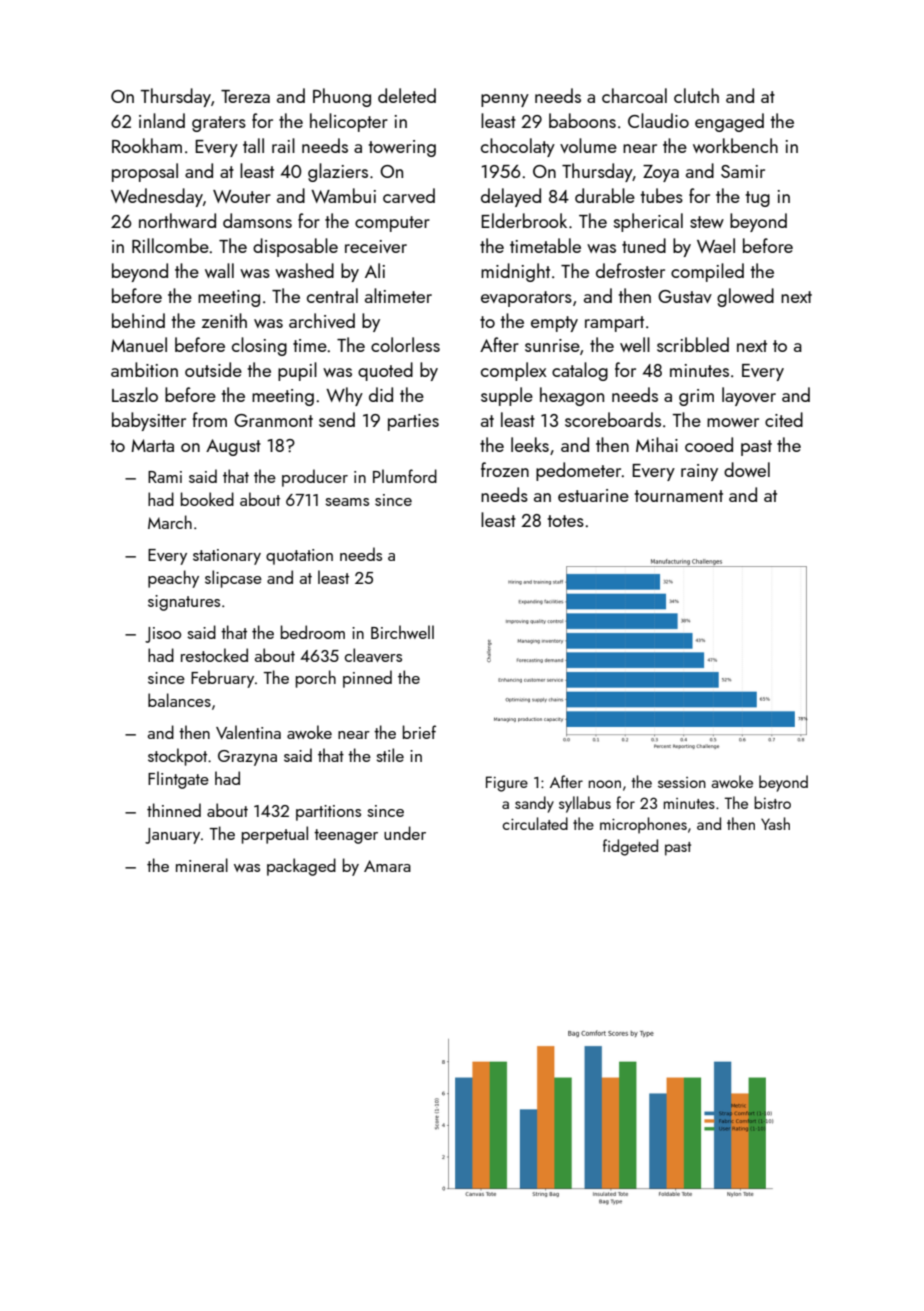  What do you see at coordinates (696, 397) in the image?
I see `grim` at bounding box center [696, 397].
